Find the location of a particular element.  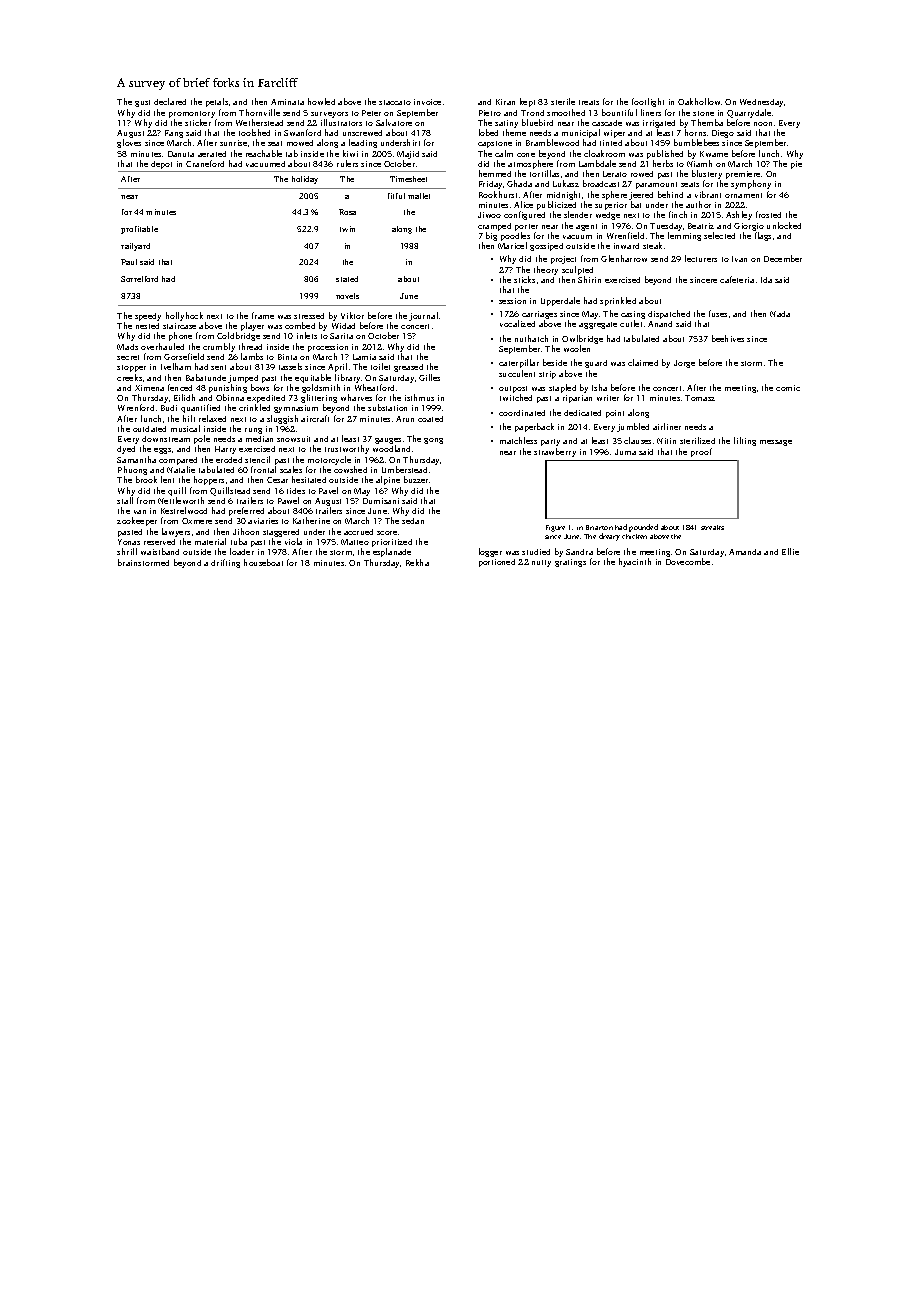

Pietro is located at coordinates (490, 113).
